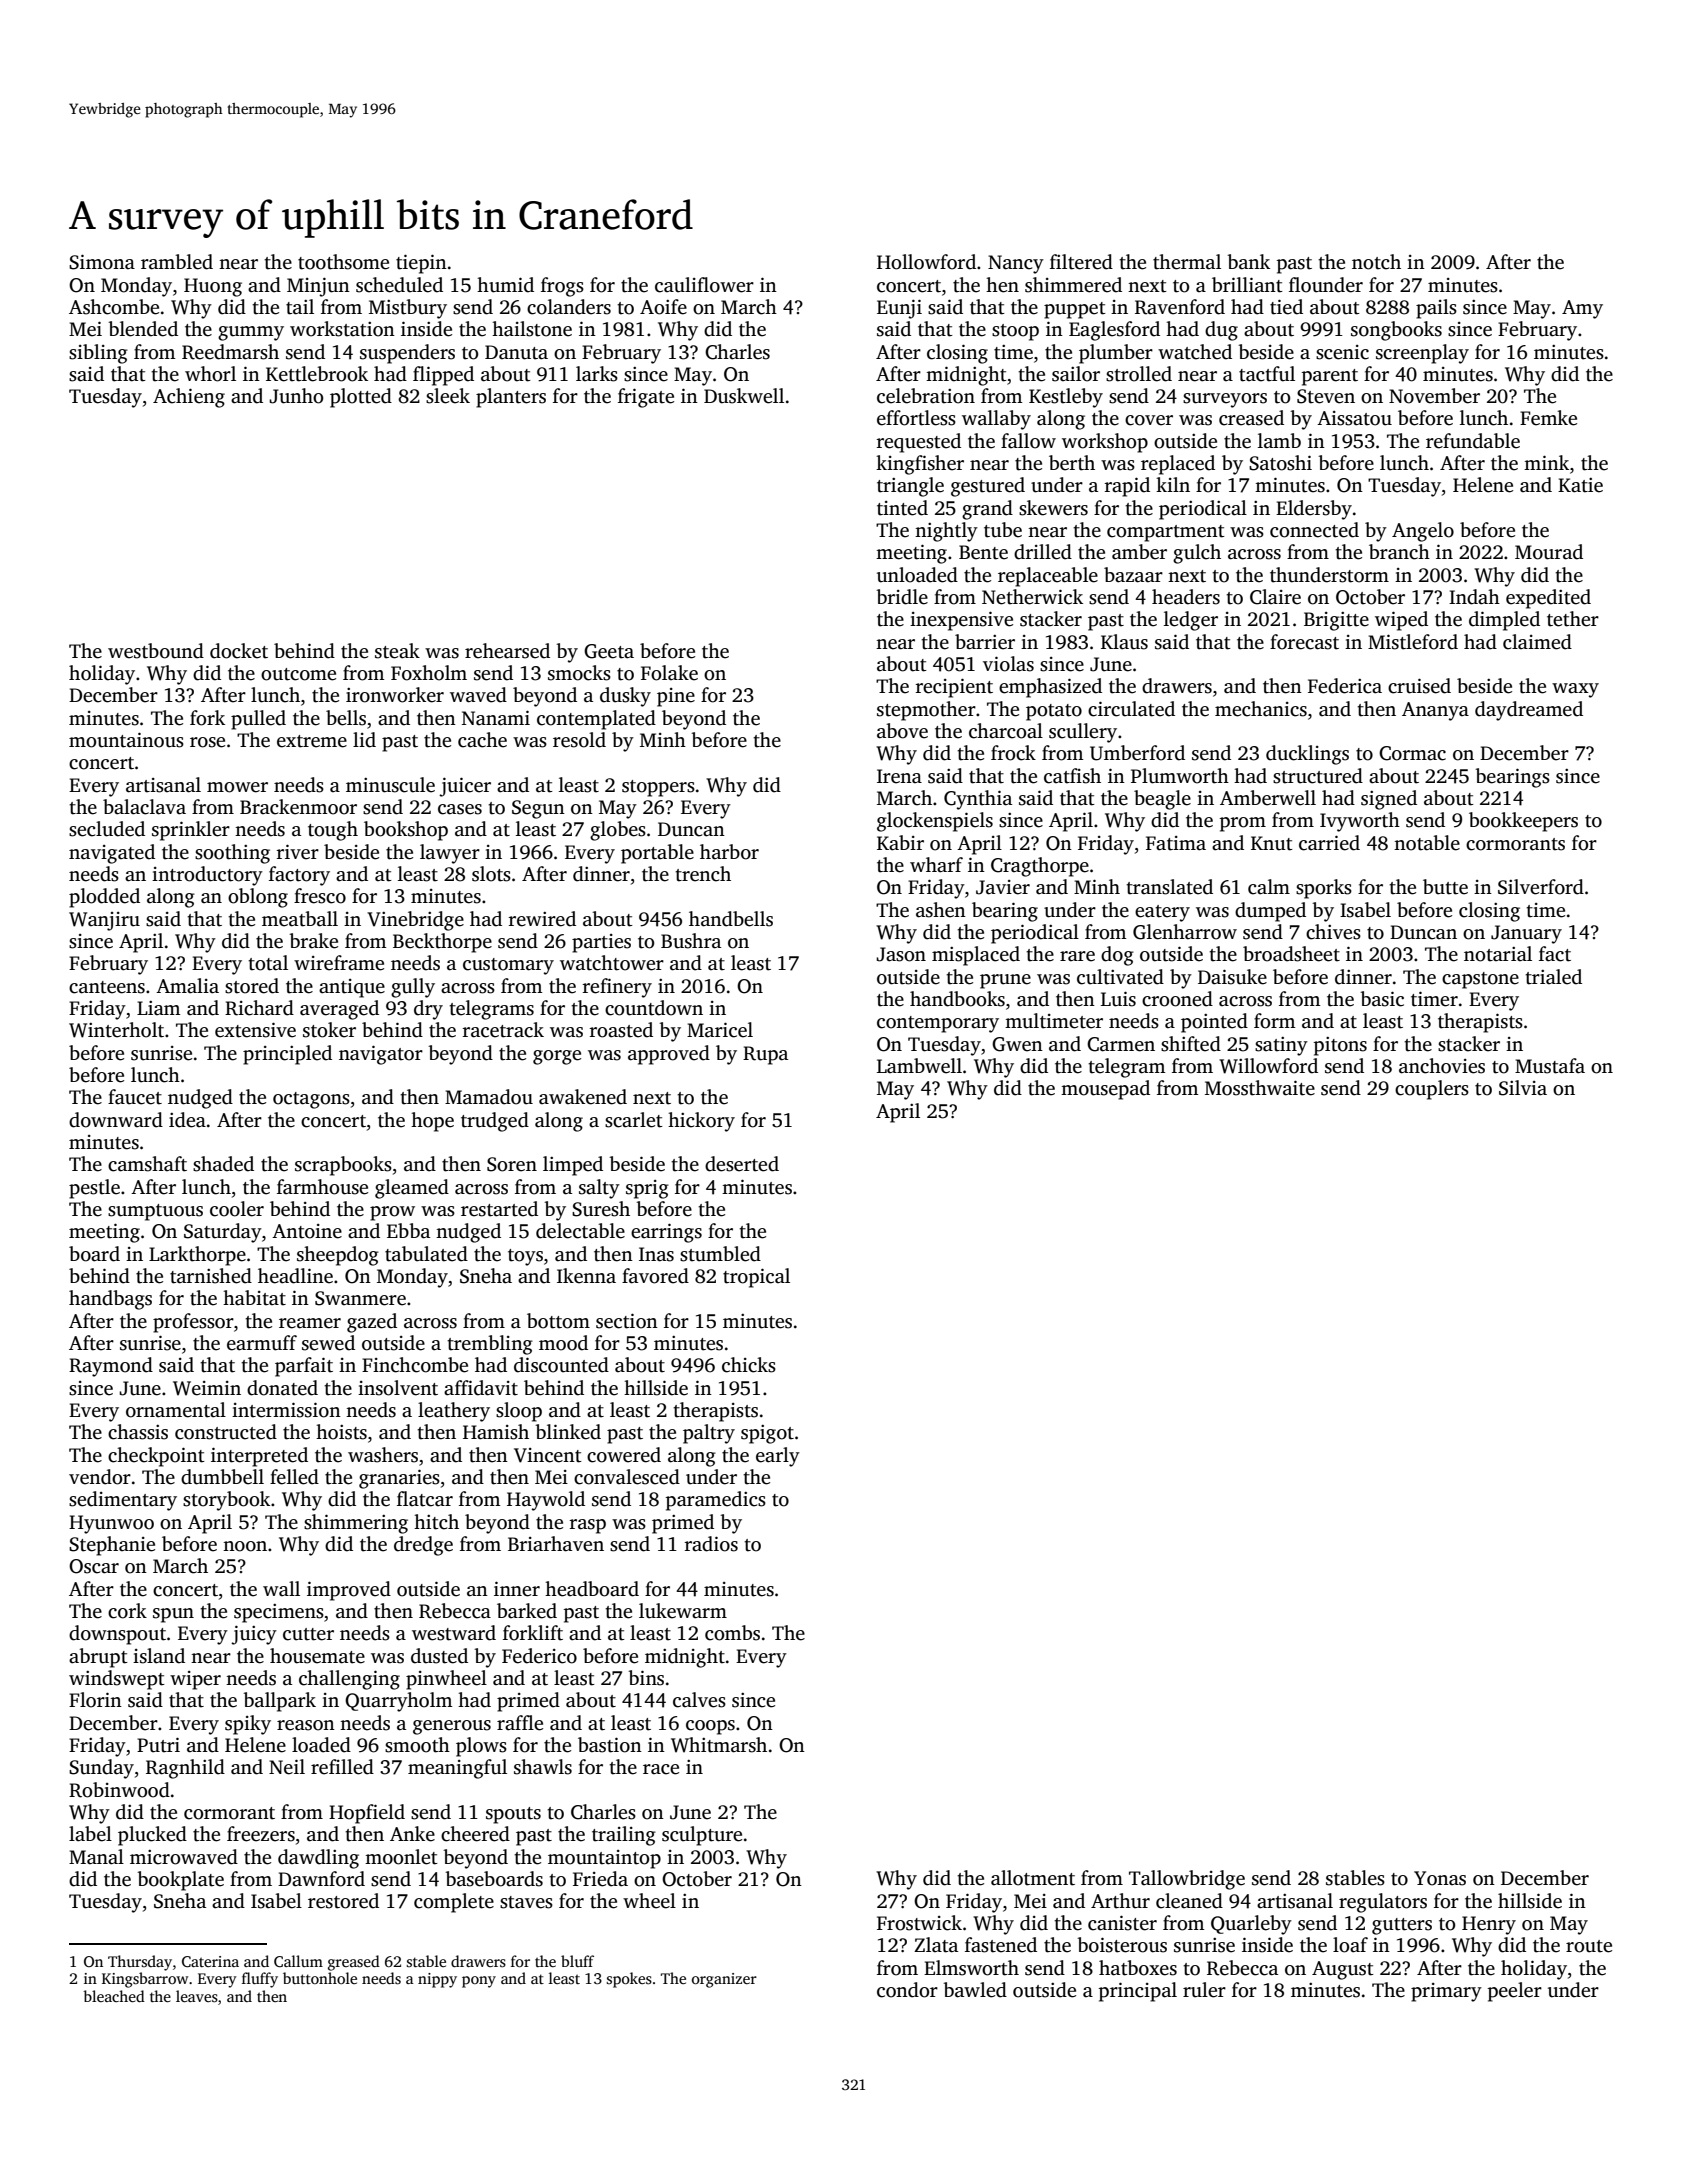  Describe the element at coordinates (437, 1980) in the screenshot. I see `nippy` at that location.
